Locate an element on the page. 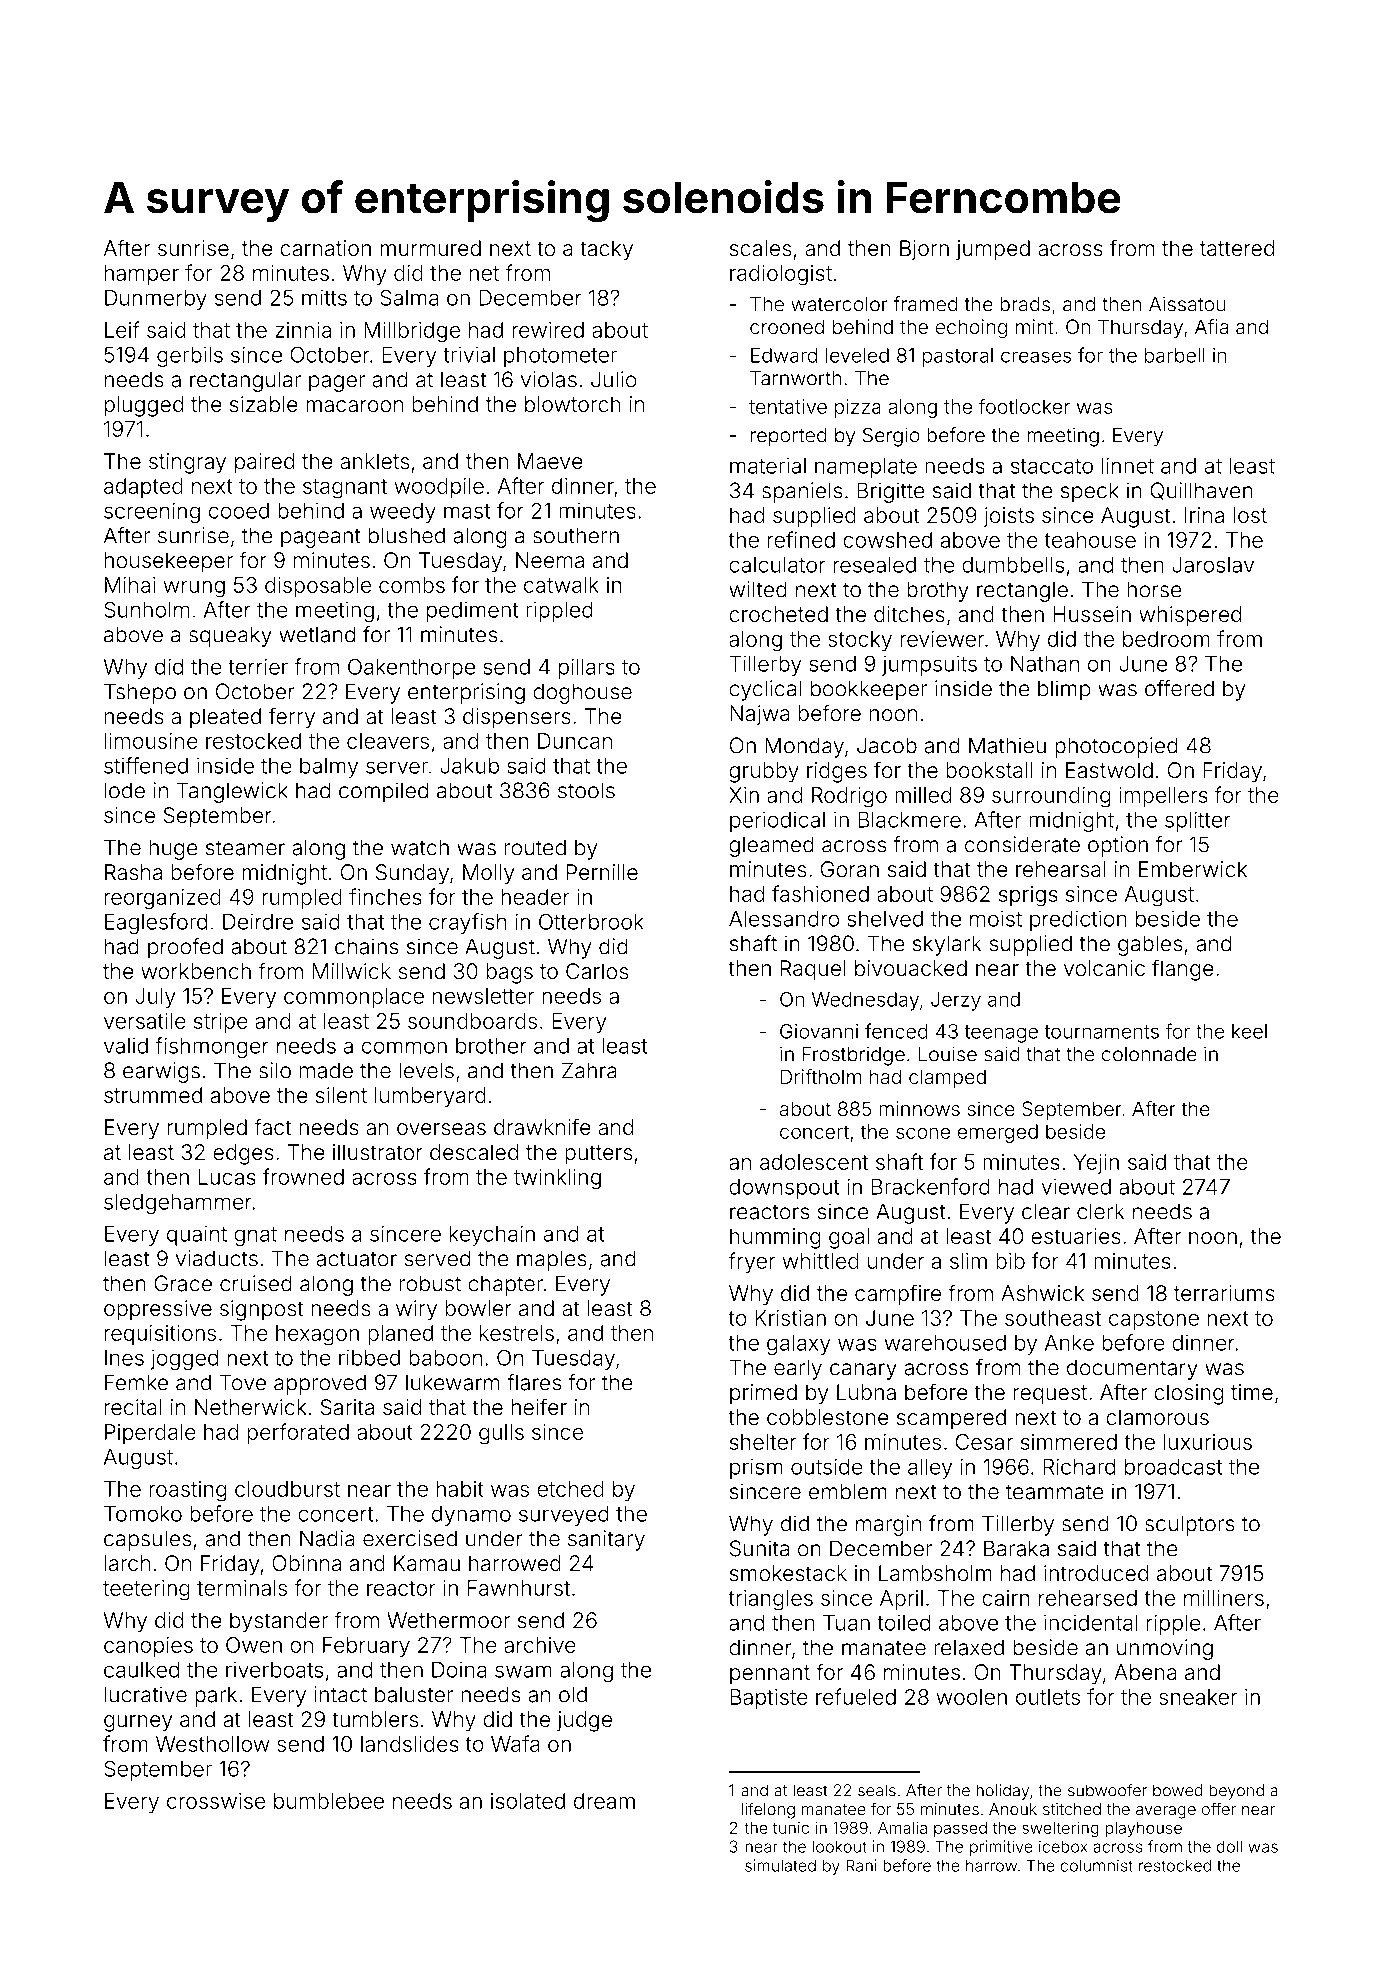  Rani is located at coordinates (861, 1865).
